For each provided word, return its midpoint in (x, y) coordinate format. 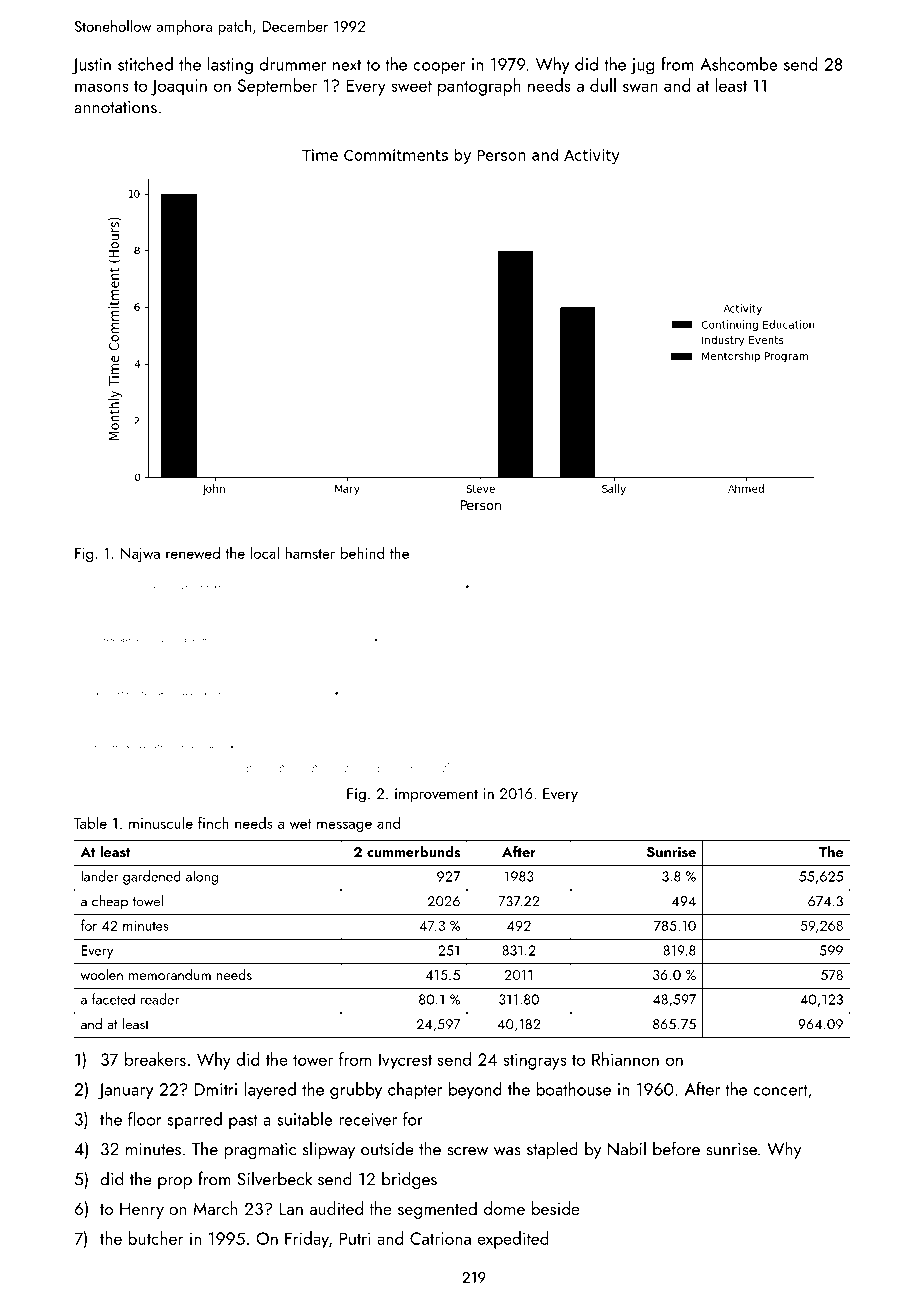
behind (362, 552)
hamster (310, 552)
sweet (411, 86)
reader (160, 999)
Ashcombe (739, 64)
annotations (115, 107)
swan (640, 87)
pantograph (479, 87)
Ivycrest (405, 1061)
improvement (436, 795)
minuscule (161, 823)
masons (101, 87)
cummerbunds (413, 852)
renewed (193, 553)
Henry (142, 1211)
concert (780, 1090)
